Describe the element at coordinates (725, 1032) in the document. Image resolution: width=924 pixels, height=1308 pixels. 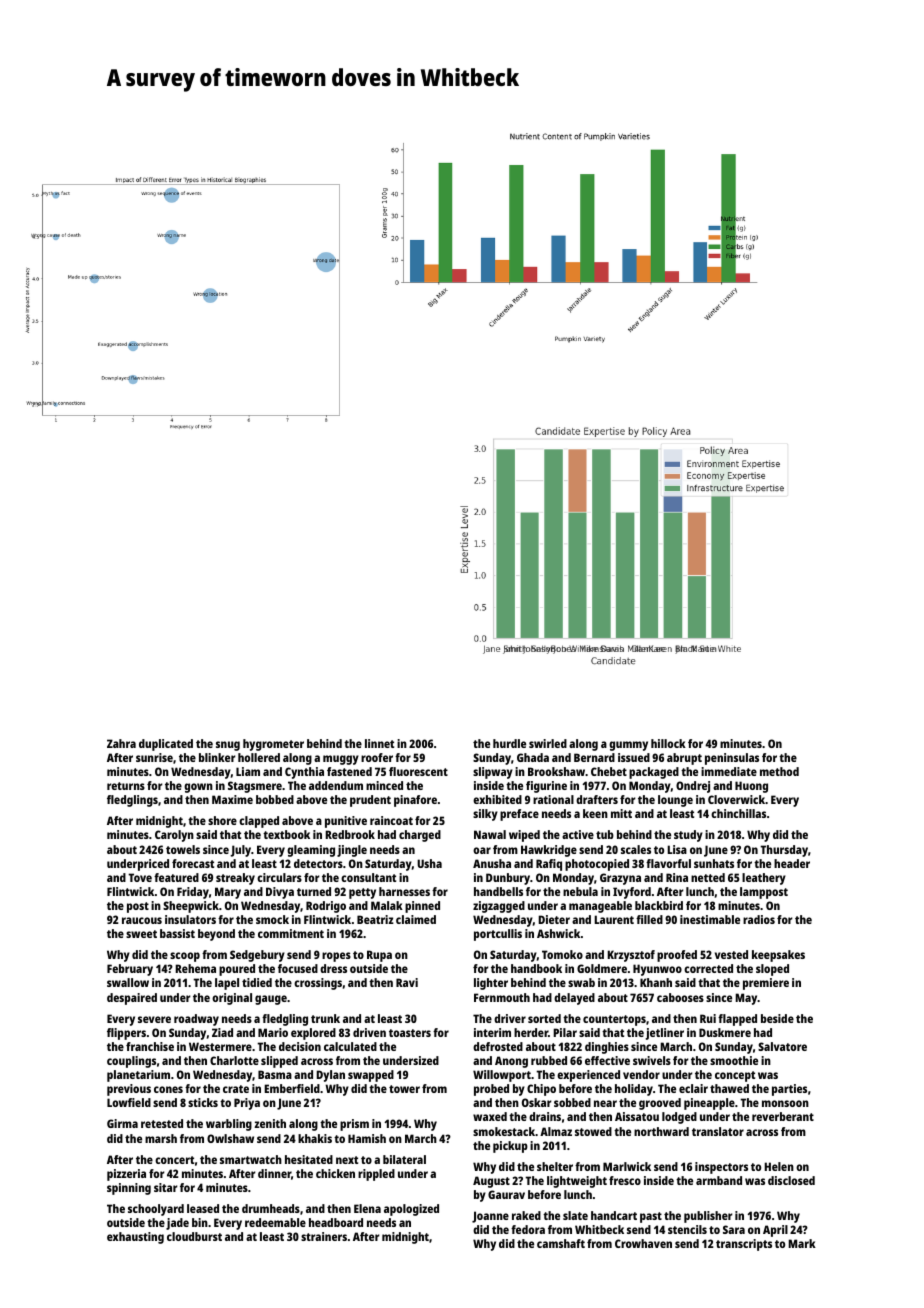
I see `Duskmere` at that location.
